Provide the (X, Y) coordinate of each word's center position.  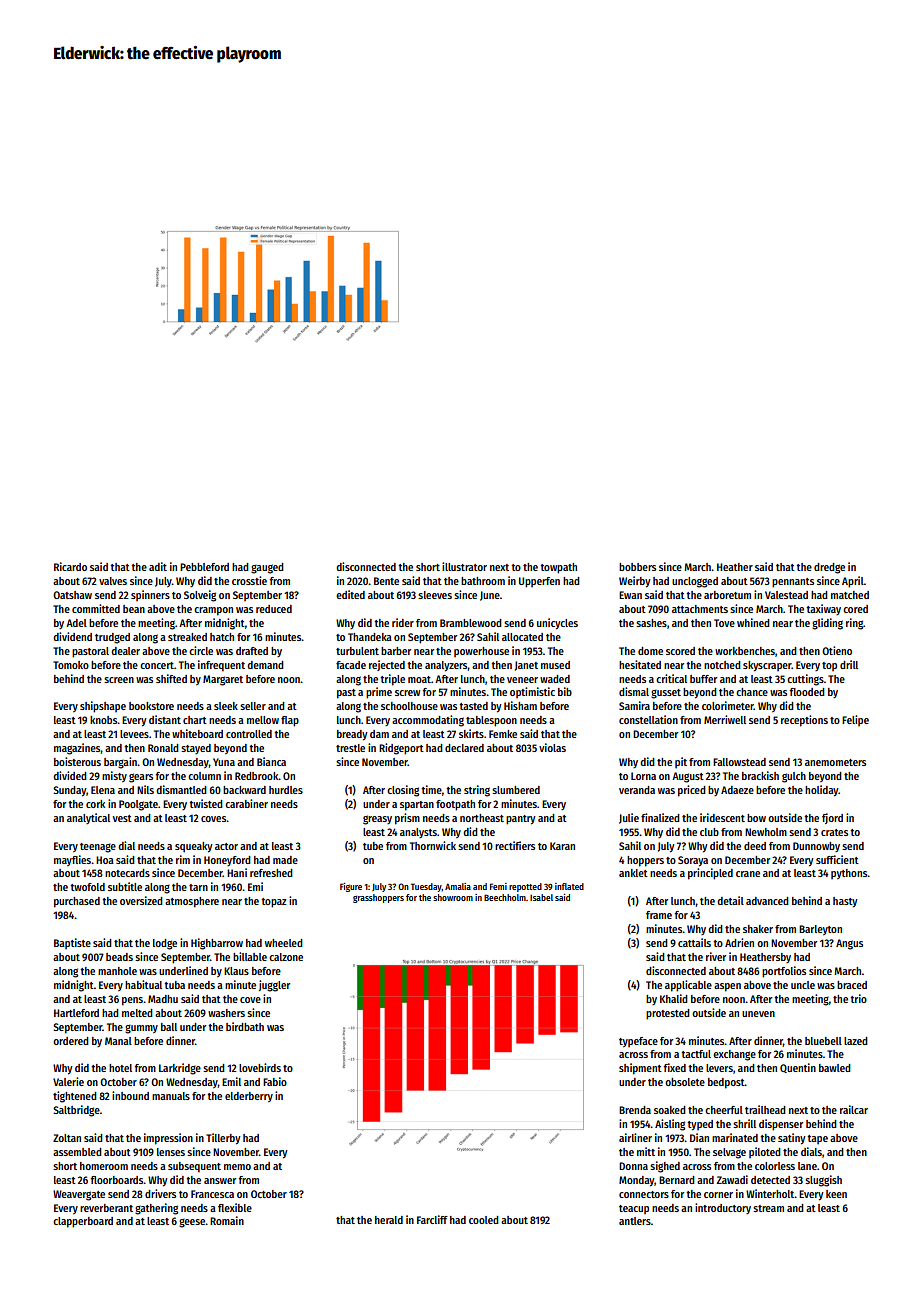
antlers (635, 1221)
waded (555, 679)
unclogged (695, 582)
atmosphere (192, 902)
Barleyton (820, 930)
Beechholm (505, 897)
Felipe (855, 720)
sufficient (837, 859)
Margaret (223, 680)
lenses (171, 1152)
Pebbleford (204, 567)
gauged (267, 568)
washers (226, 1013)
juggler (274, 986)
